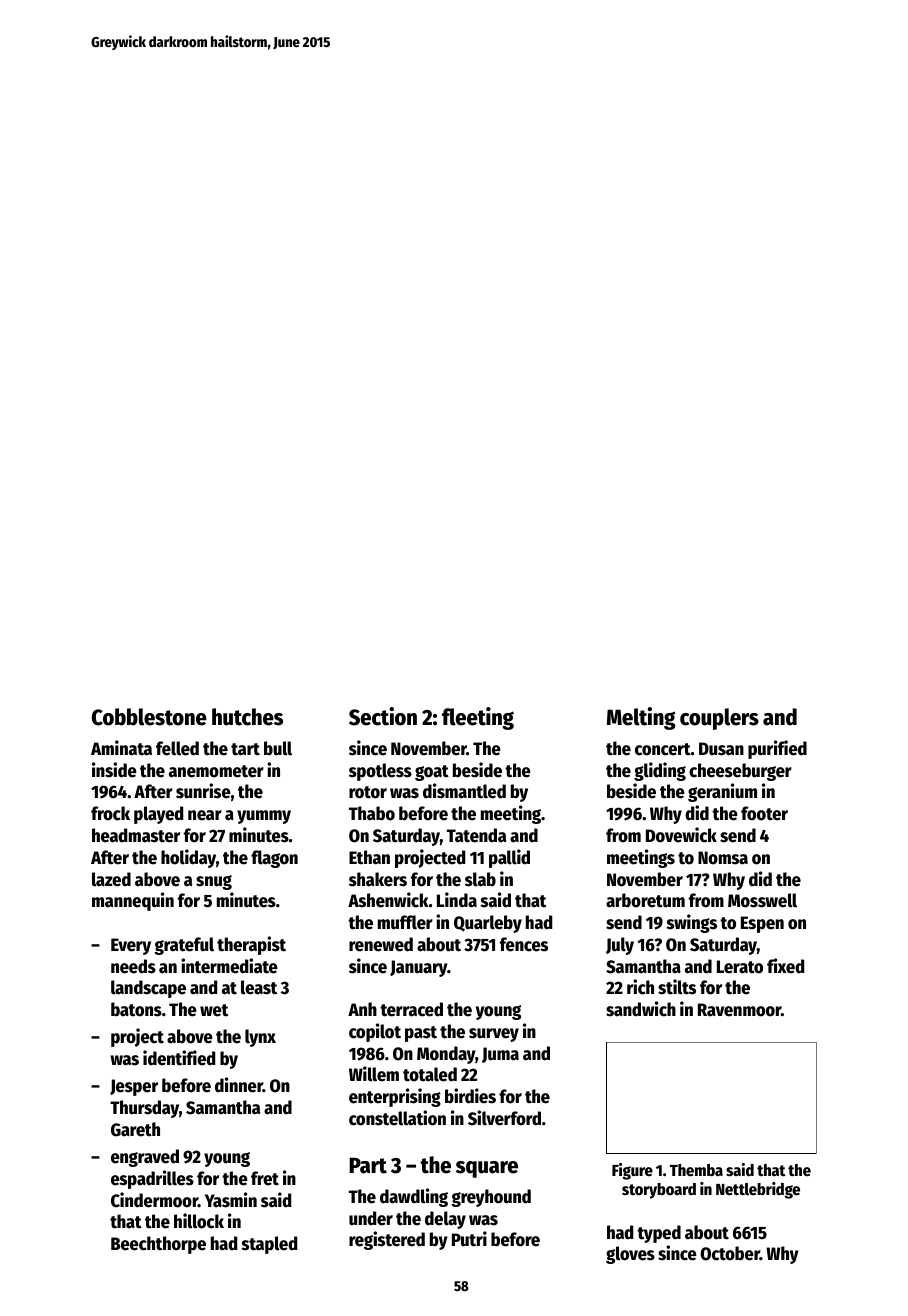 The height and width of the image is (1316, 908). I want to click on Linda, so click(457, 900).
